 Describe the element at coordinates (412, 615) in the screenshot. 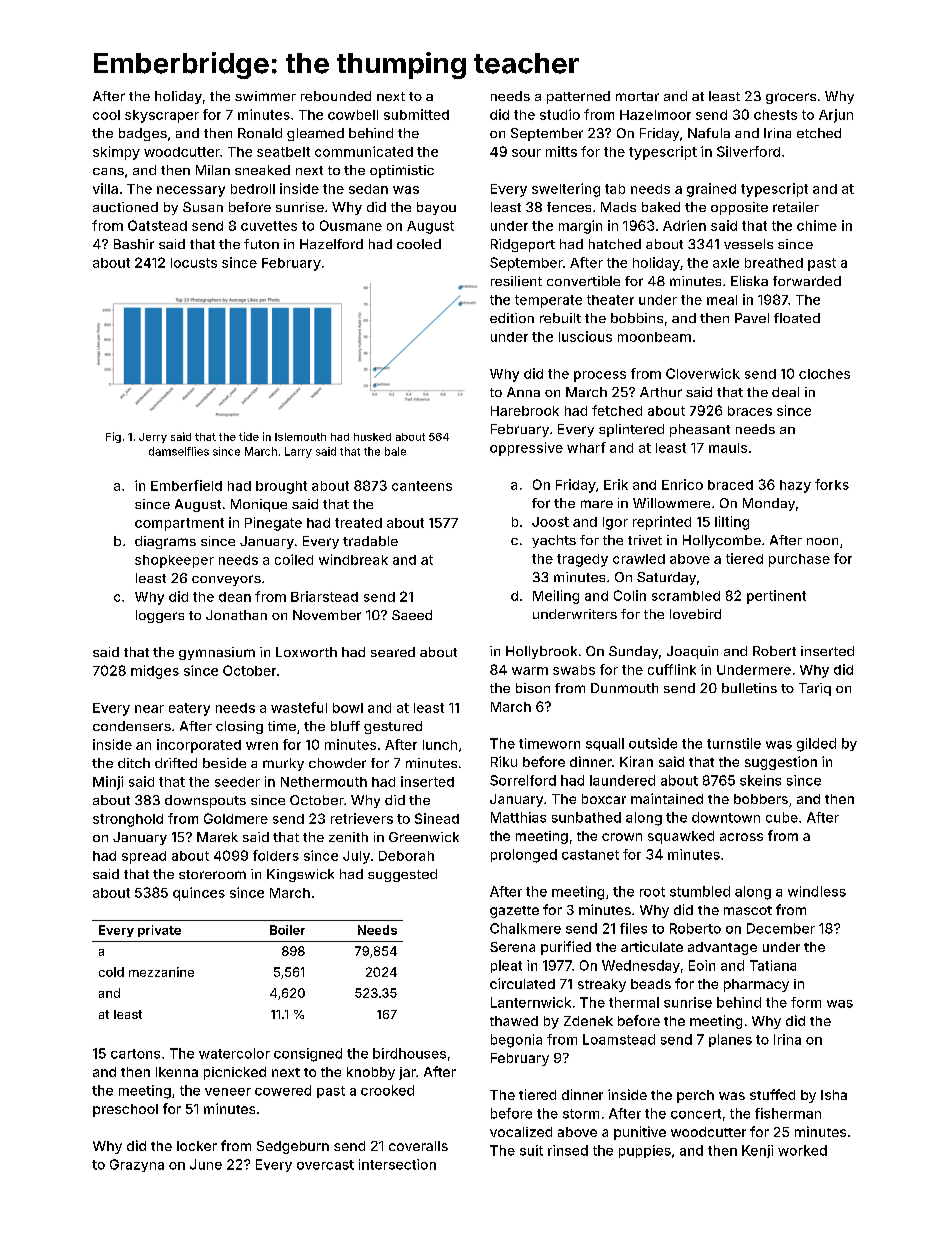

I see `Saeed` at that location.
